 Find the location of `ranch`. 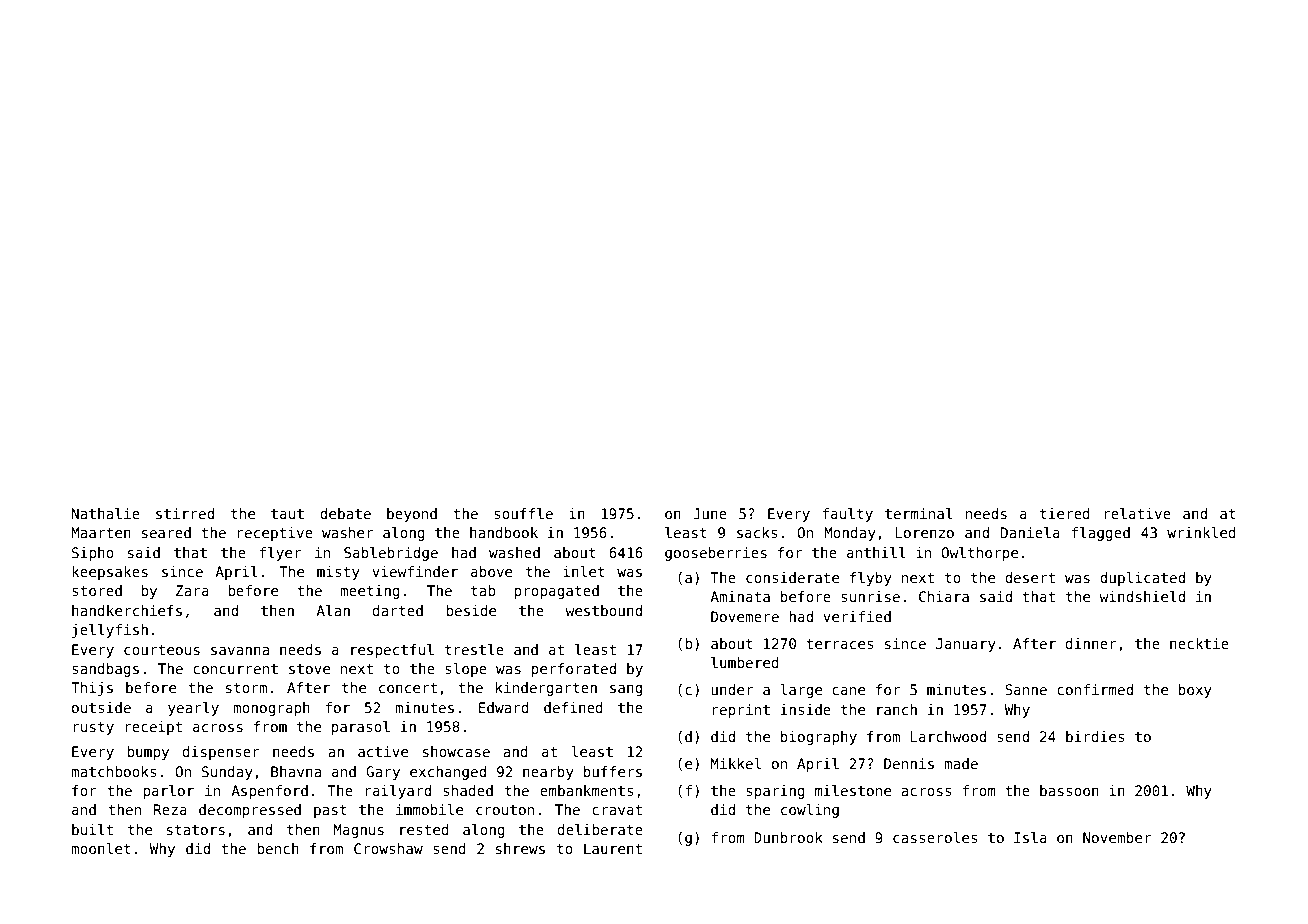

ranch is located at coordinates (897, 709).
